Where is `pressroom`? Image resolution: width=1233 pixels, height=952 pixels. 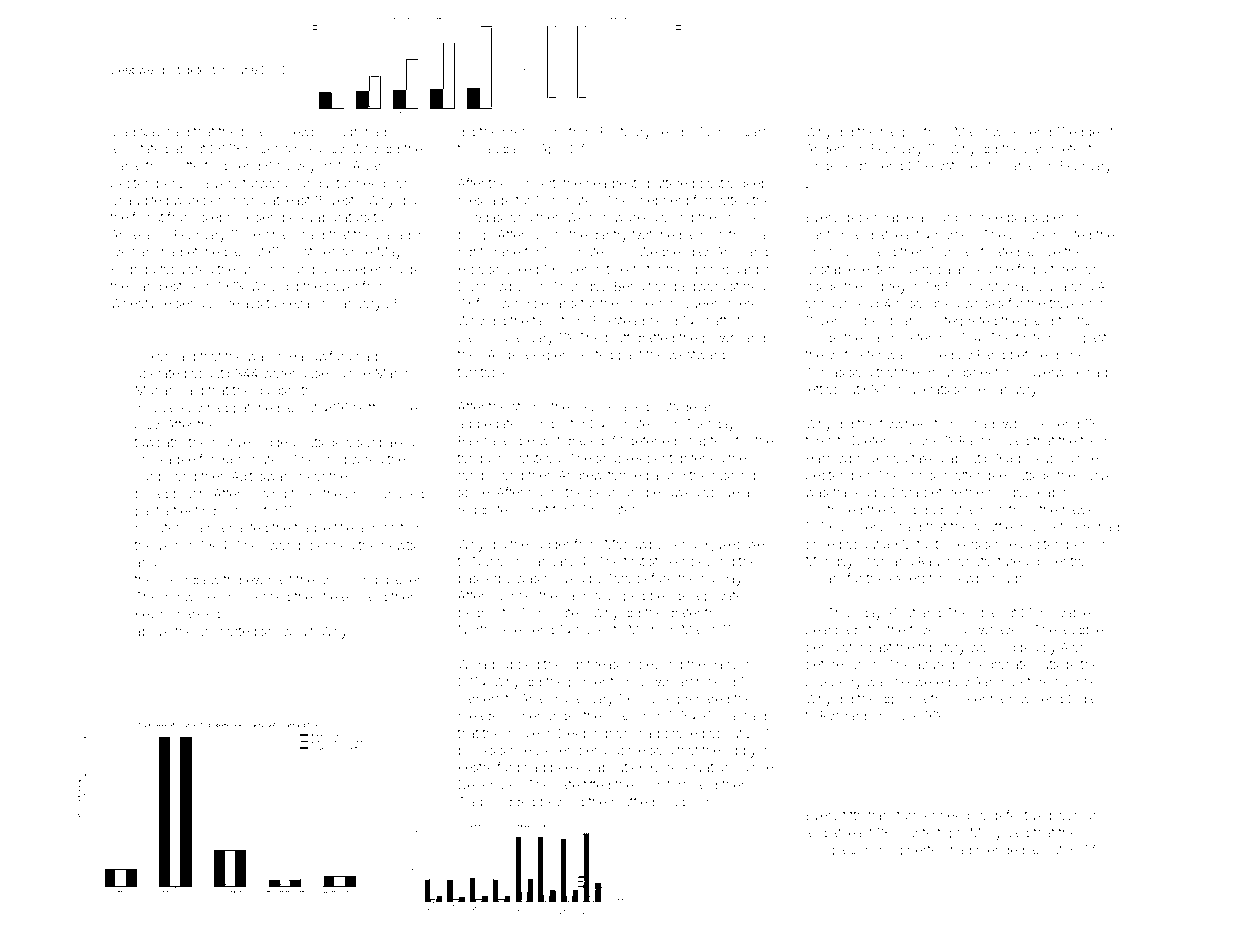
pressroom is located at coordinates (533, 134).
